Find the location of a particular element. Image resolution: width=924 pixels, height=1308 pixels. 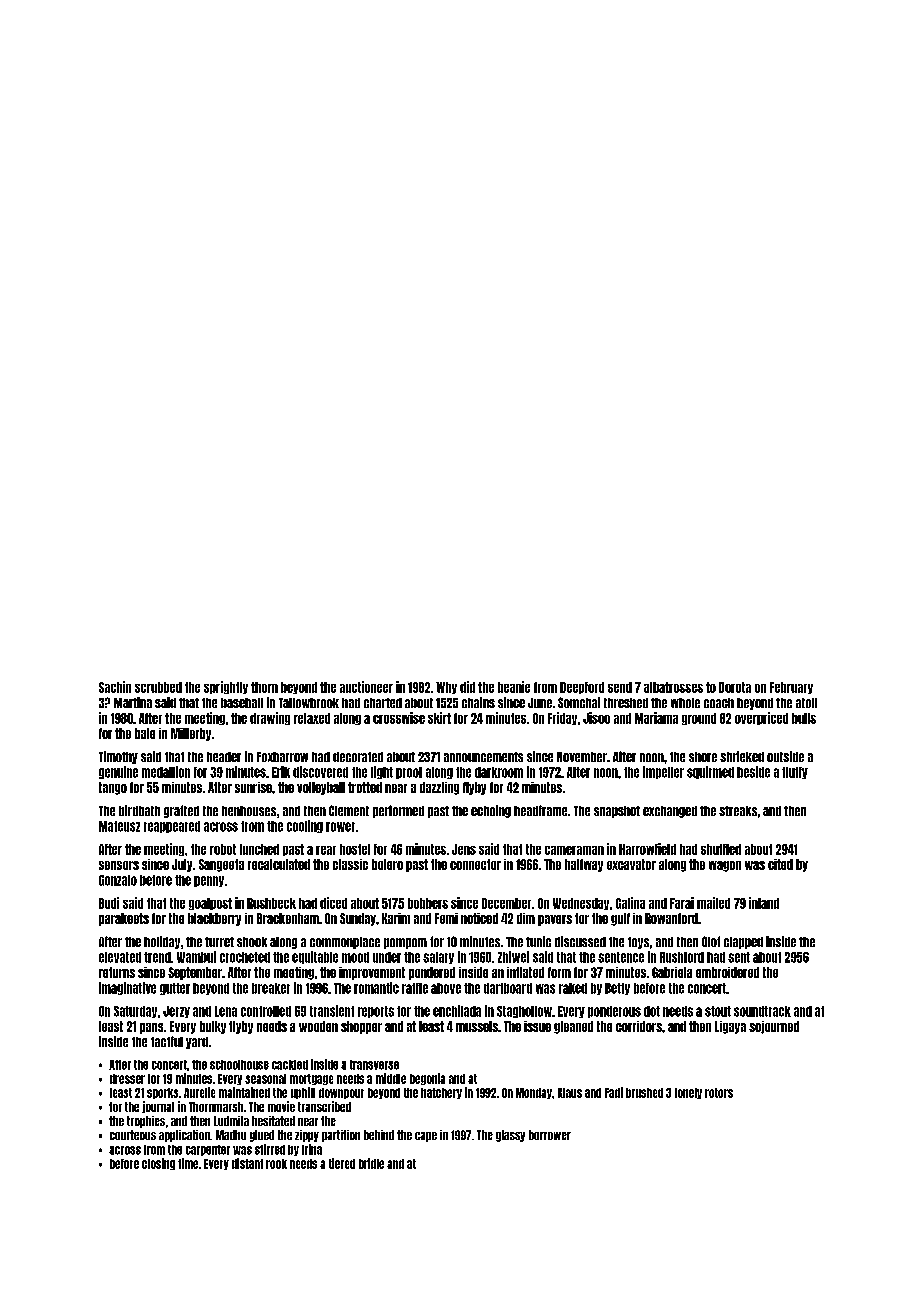

yard is located at coordinates (197, 1043).
